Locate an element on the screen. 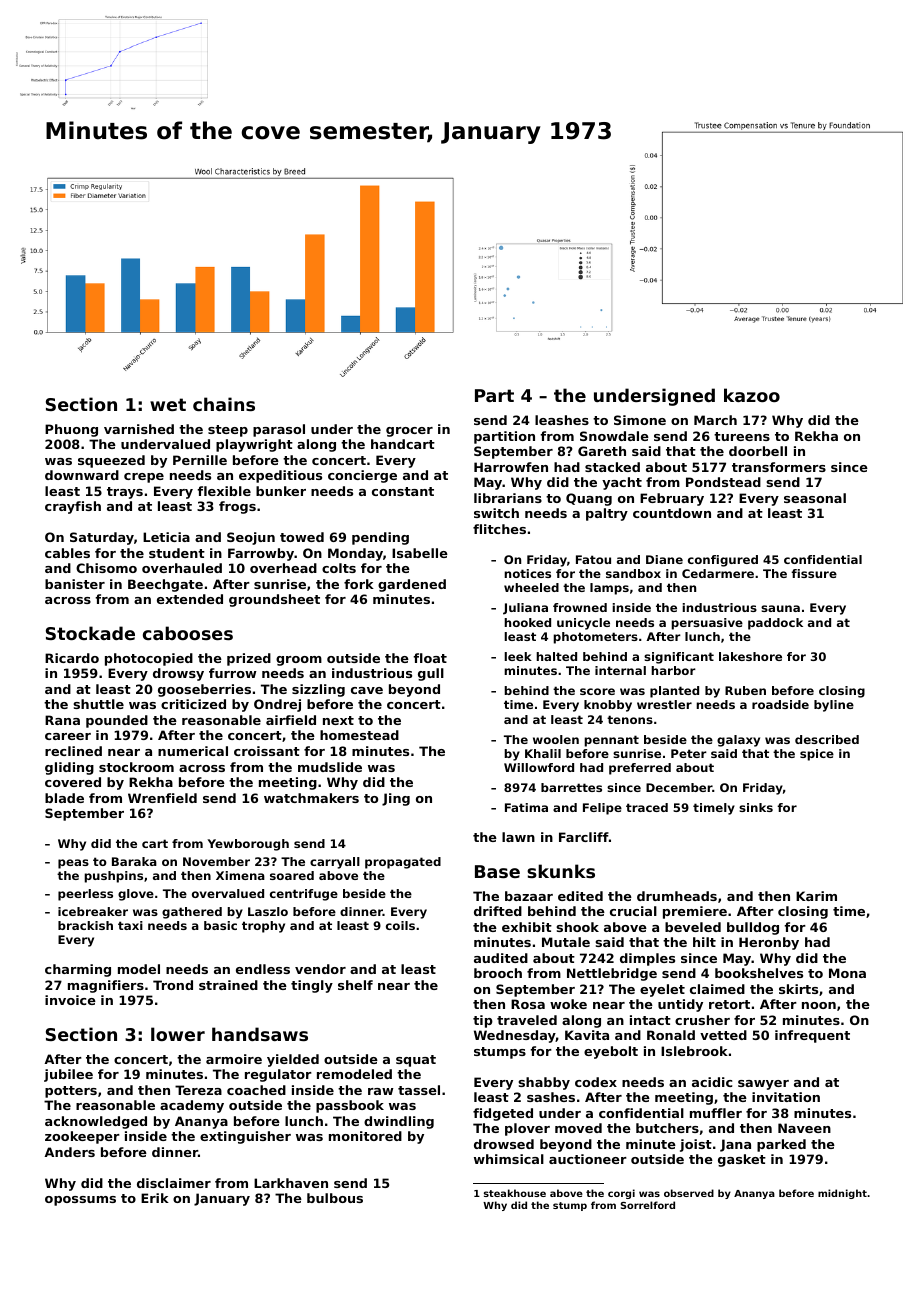 Image resolution: width=924 pixels, height=1308 pixels. Felipe is located at coordinates (602, 809).
